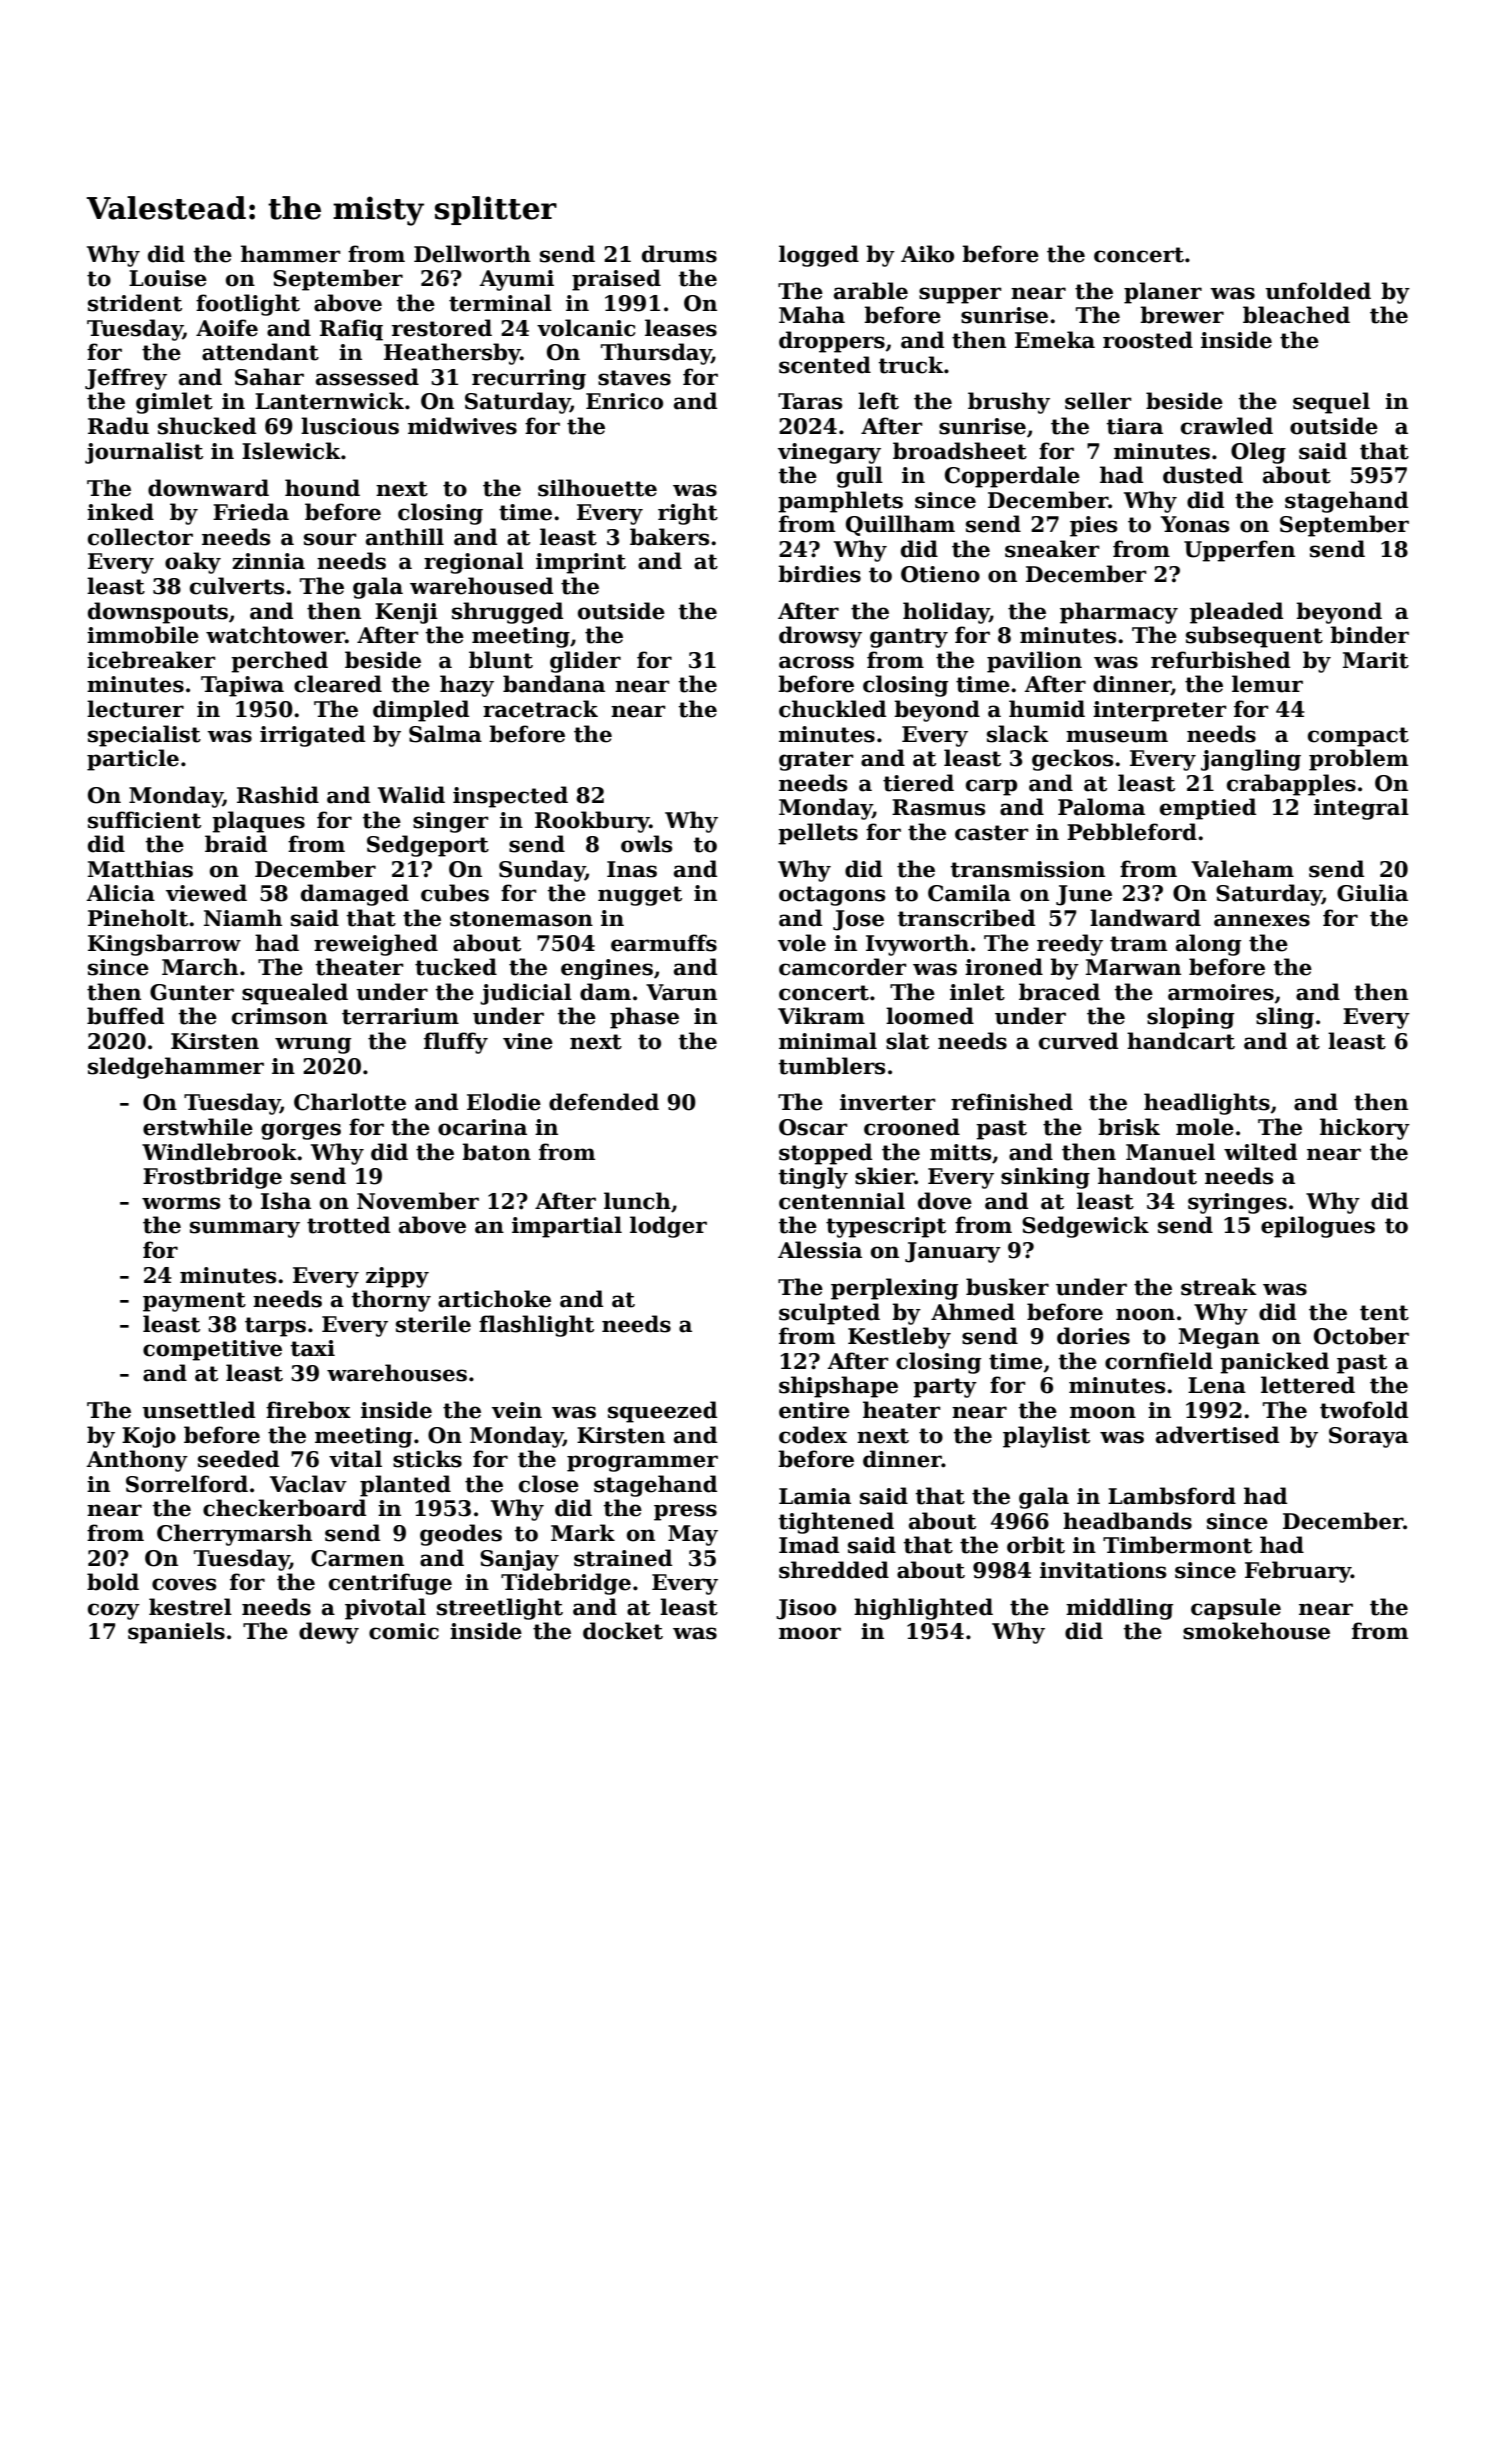  I want to click on Louise, so click(168, 278).
